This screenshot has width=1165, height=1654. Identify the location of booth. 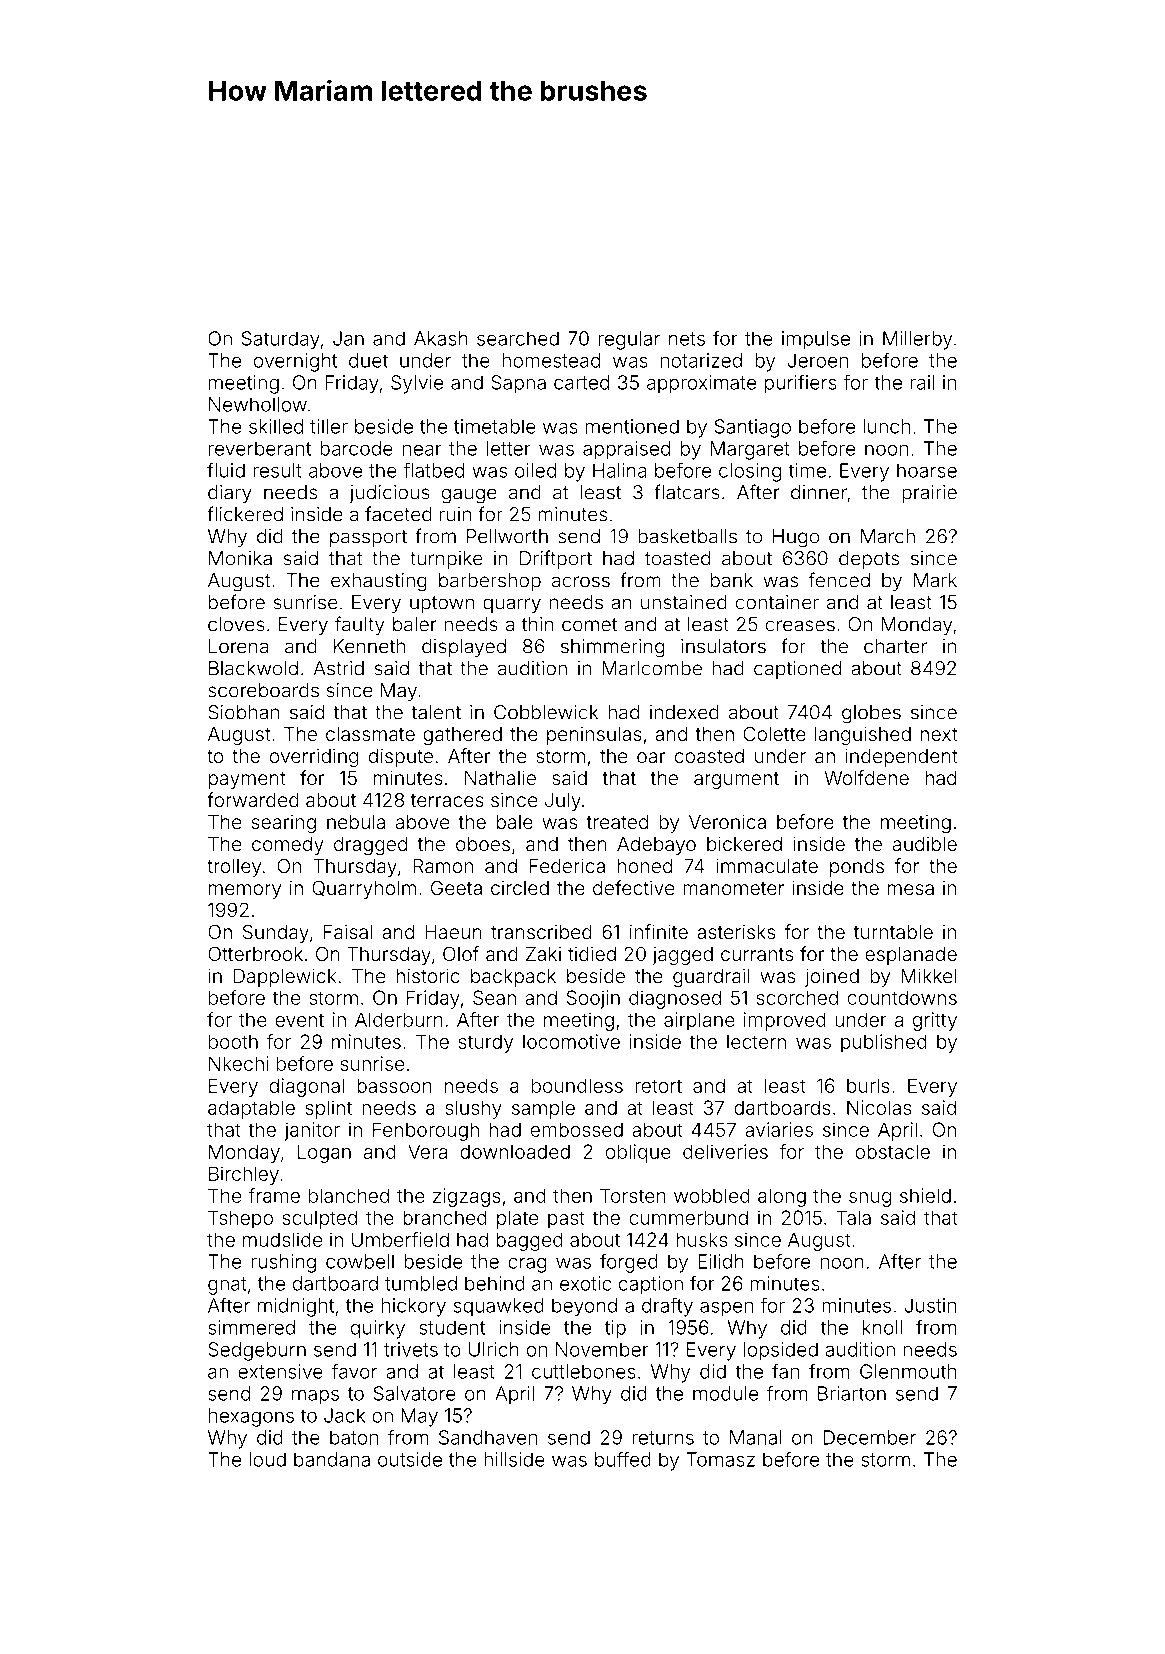
(233, 1041).
